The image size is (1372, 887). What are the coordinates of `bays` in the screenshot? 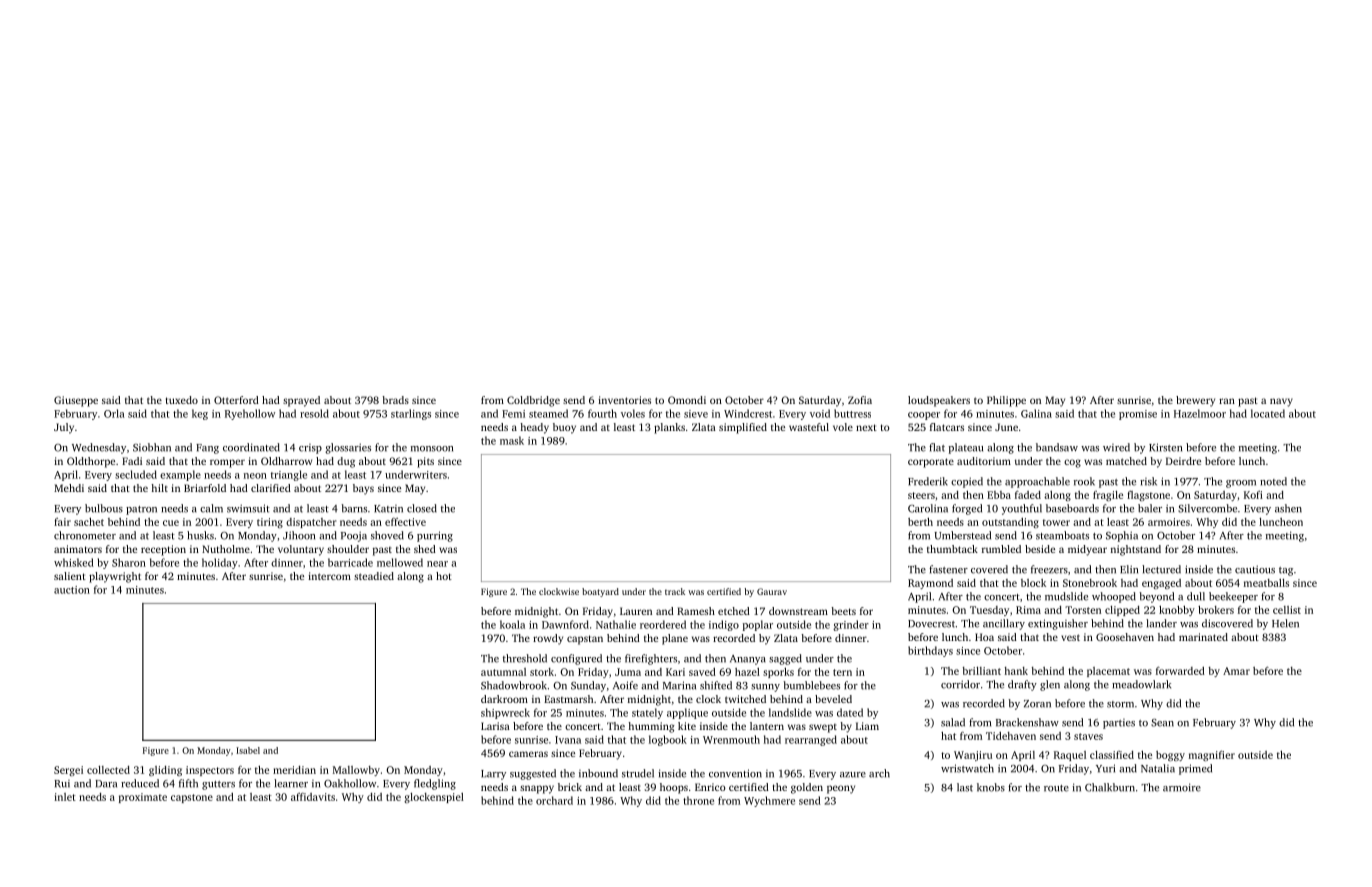 It's located at (363, 489).
